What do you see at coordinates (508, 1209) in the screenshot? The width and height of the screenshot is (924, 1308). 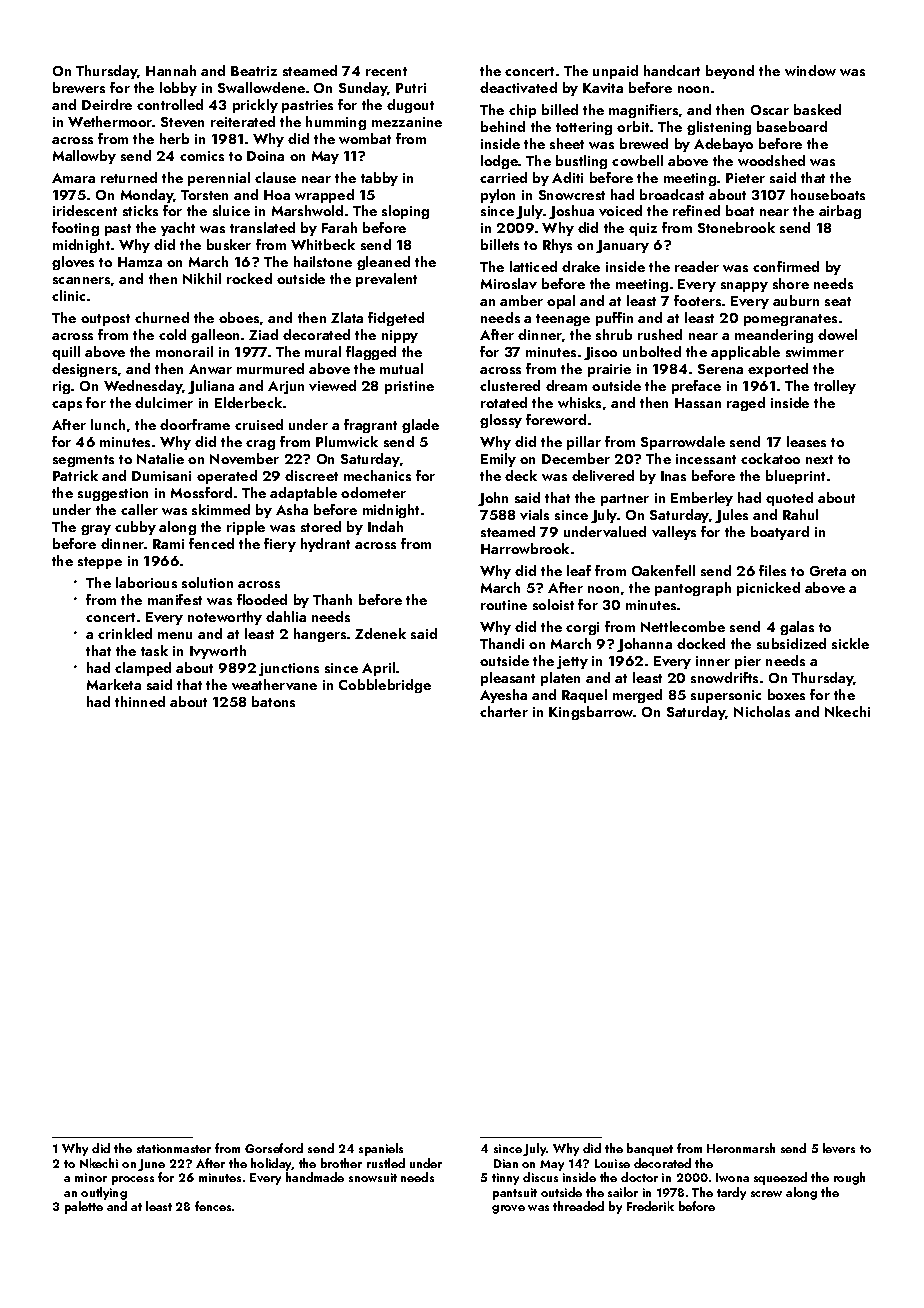 I see `grove` at bounding box center [508, 1209].
